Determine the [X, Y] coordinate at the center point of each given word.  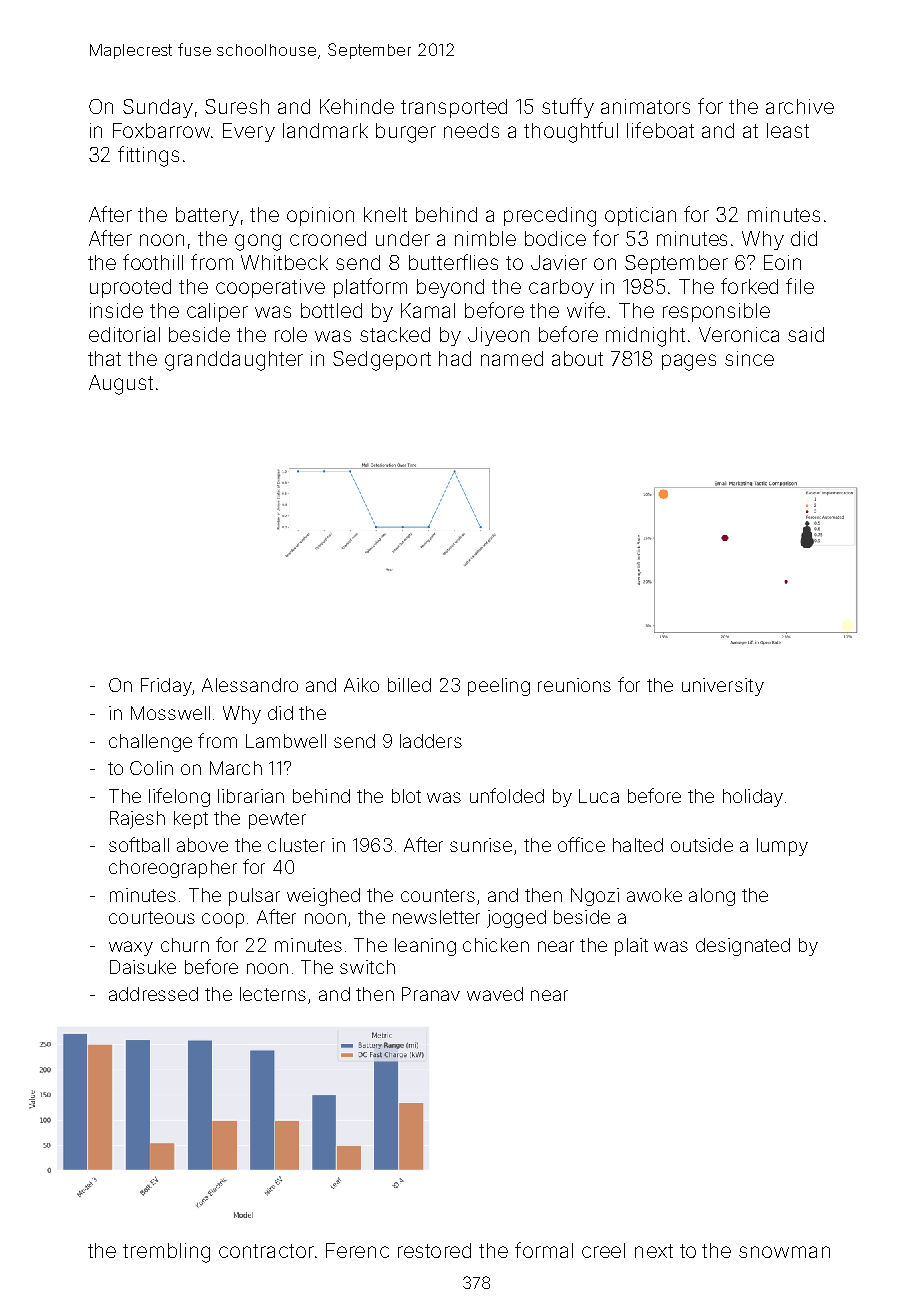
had [455, 358]
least [788, 130]
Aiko [361, 685]
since [749, 358]
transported [454, 108]
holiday [753, 798]
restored [434, 1250]
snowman [784, 1252]
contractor [266, 1251]
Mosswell [170, 713]
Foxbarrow [161, 130]
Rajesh [137, 820]
